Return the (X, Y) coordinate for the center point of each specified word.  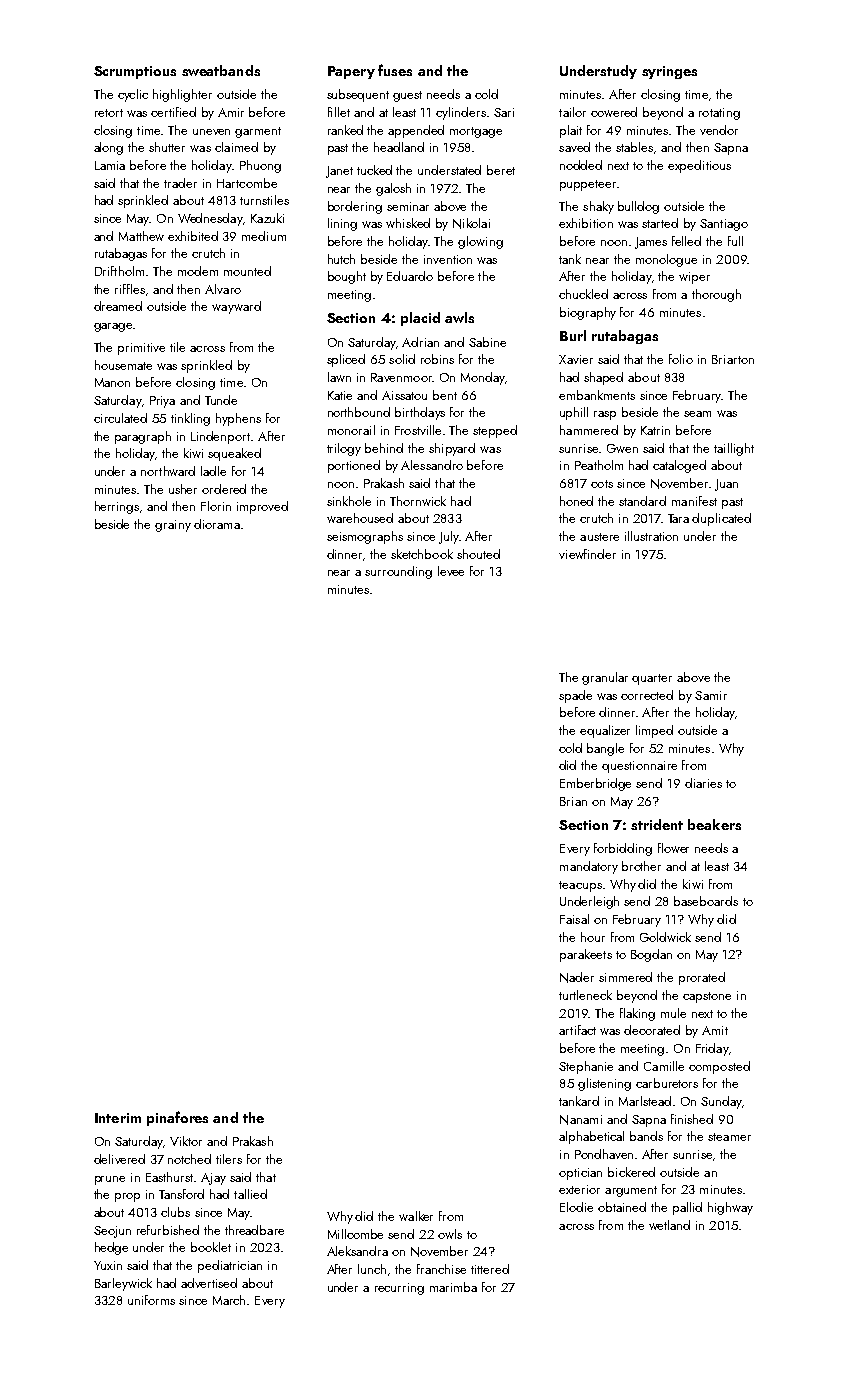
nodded (581, 165)
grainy (173, 526)
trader (180, 183)
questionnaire (639, 767)
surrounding (398, 572)
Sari (504, 112)
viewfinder (587, 554)
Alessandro (432, 465)
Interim (118, 1118)
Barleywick (123, 1284)
